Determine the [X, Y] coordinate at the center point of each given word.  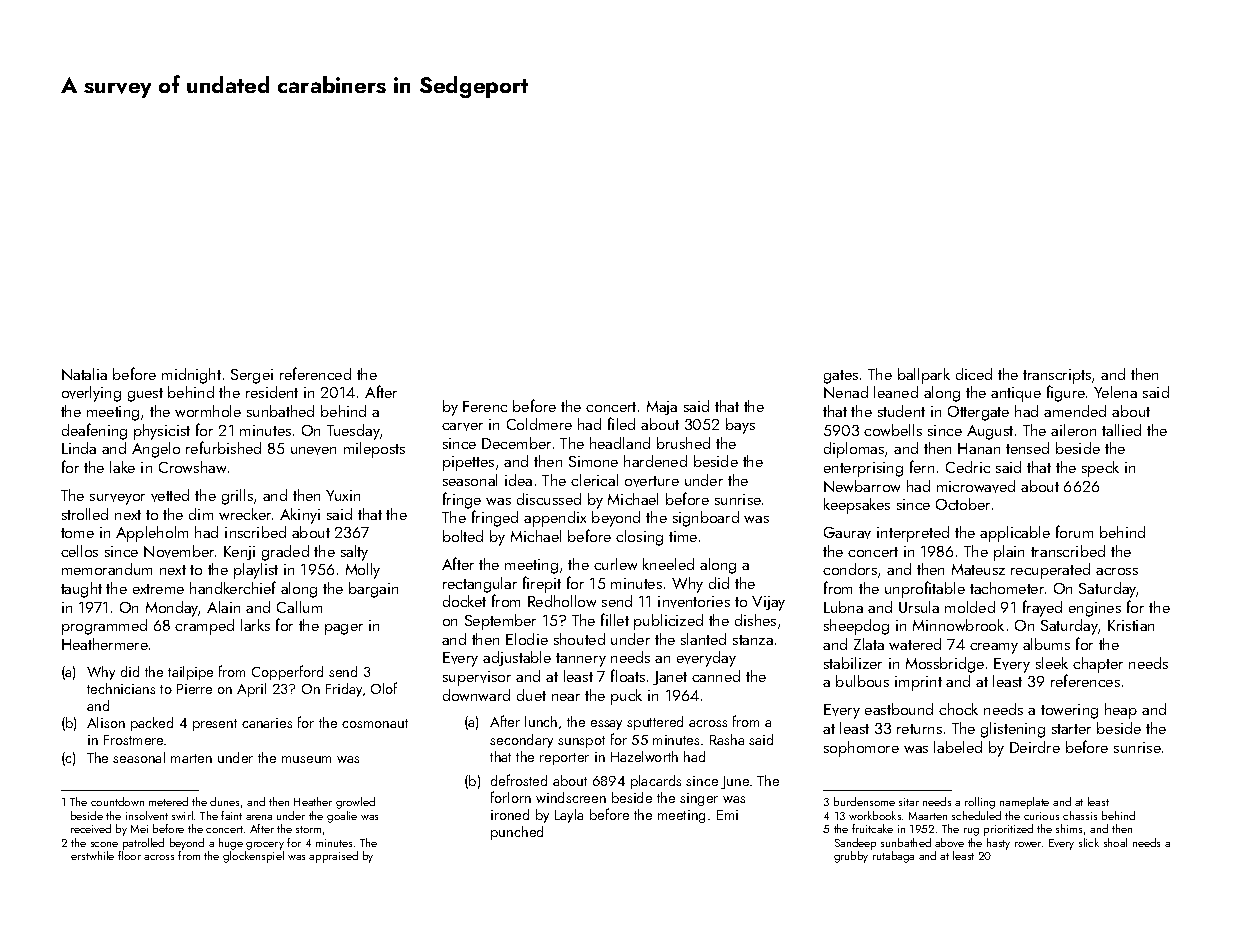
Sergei [252, 376]
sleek [1052, 663]
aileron [1073, 430]
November [179, 551]
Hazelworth [644, 756]
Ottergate [978, 413]
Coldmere [539, 424]
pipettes [468, 463]
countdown [117, 801]
